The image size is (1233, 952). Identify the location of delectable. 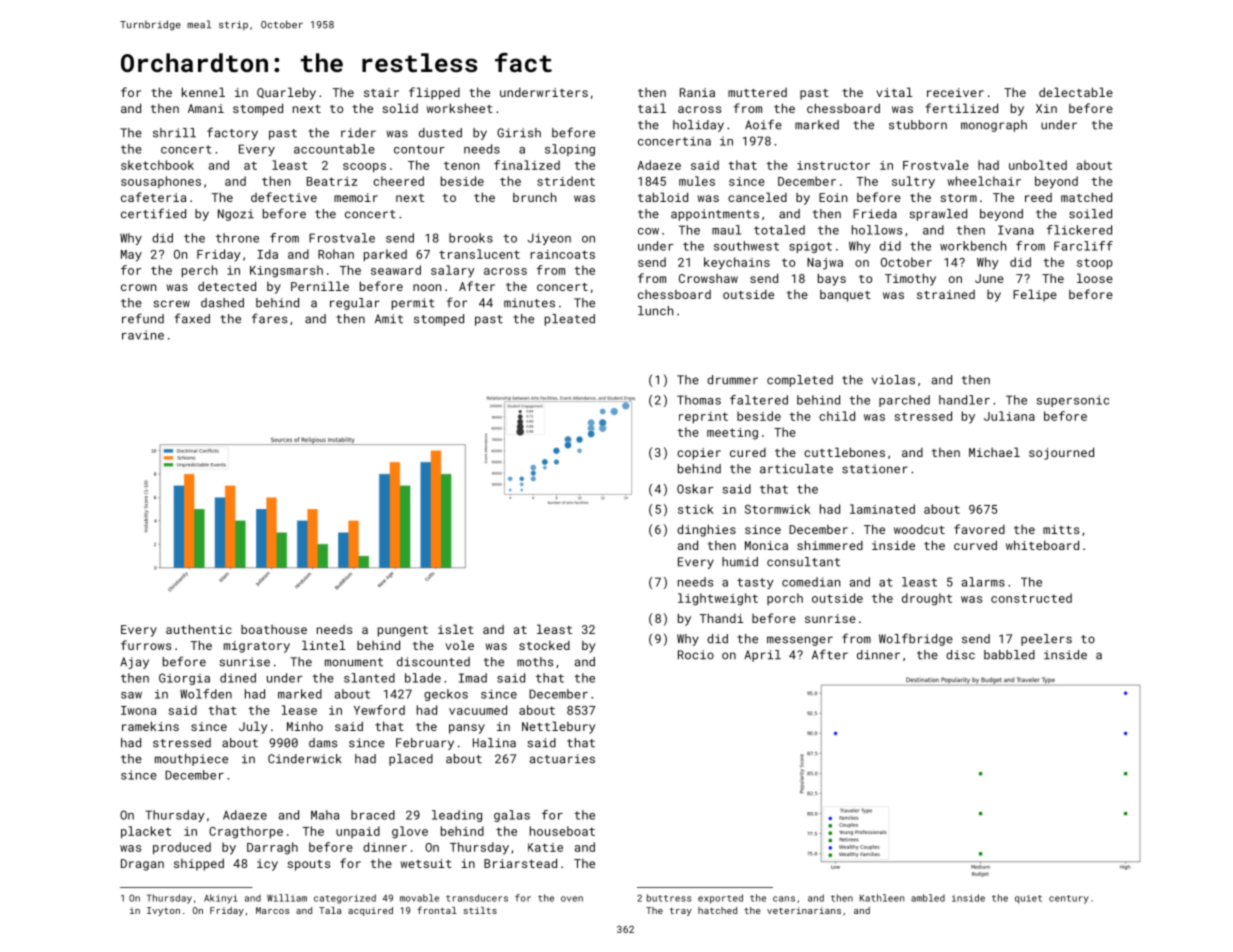
(1076, 92).
